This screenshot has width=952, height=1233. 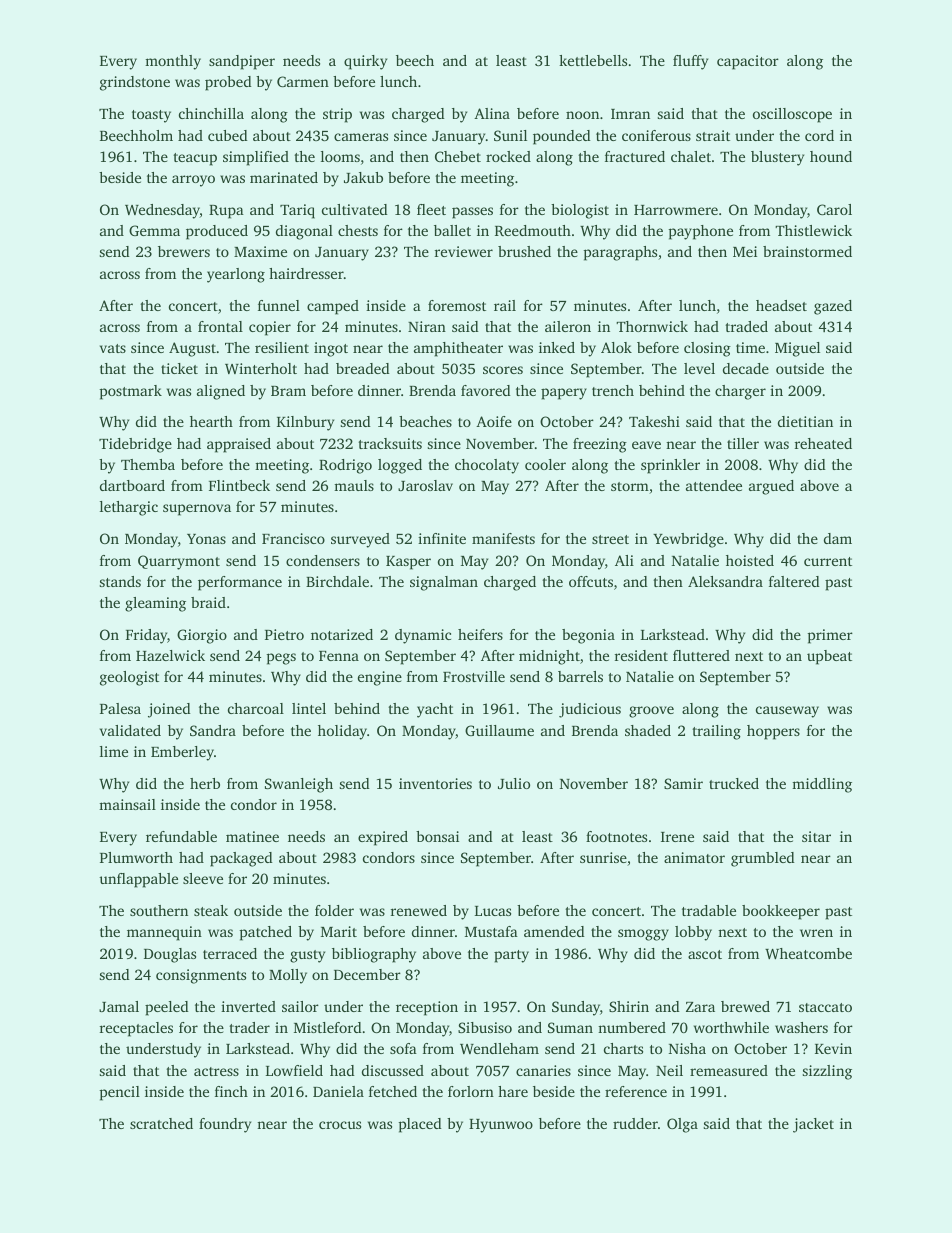 I want to click on capacitor, so click(x=748, y=62).
